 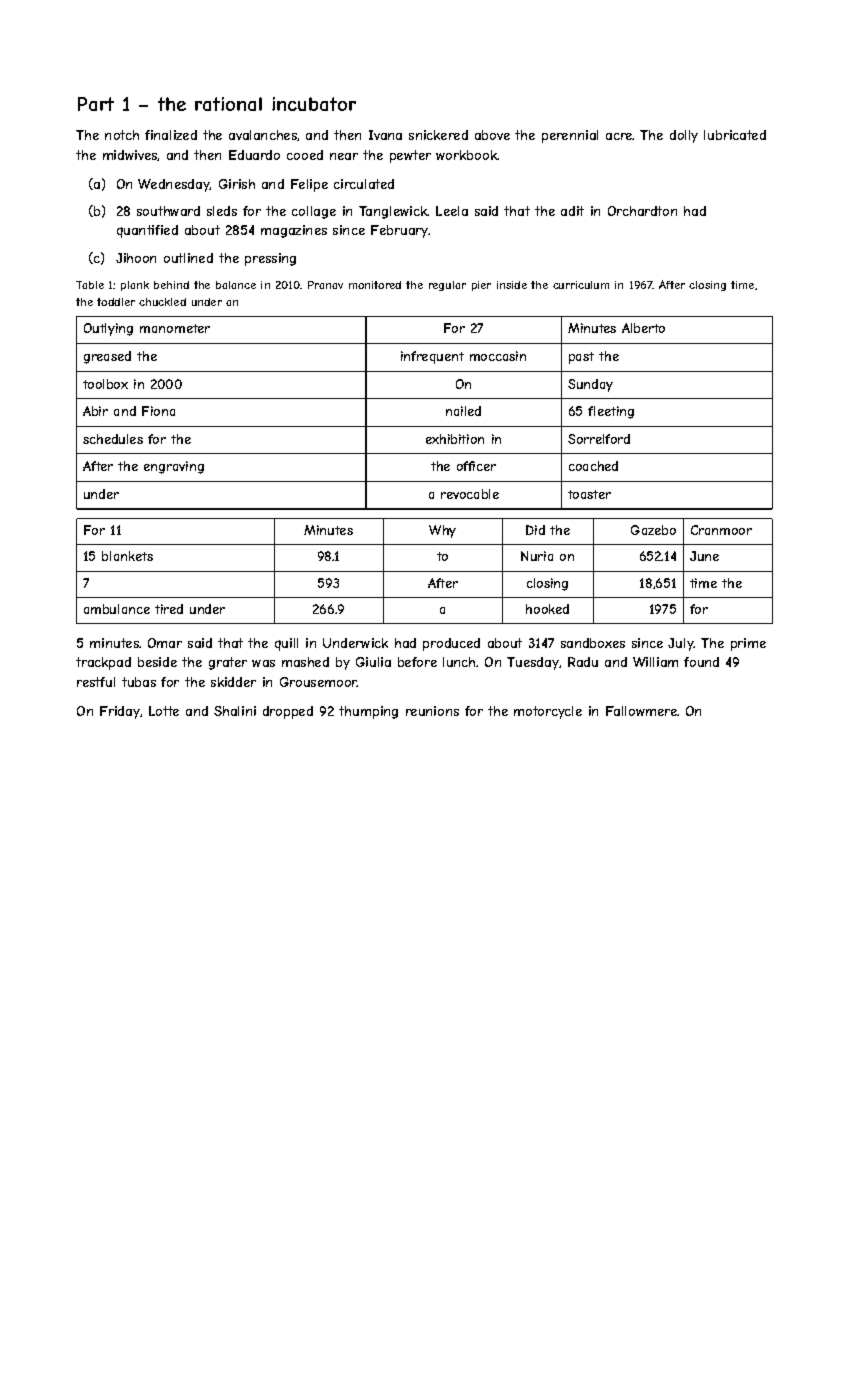 What do you see at coordinates (593, 466) in the screenshot?
I see `coached` at bounding box center [593, 466].
